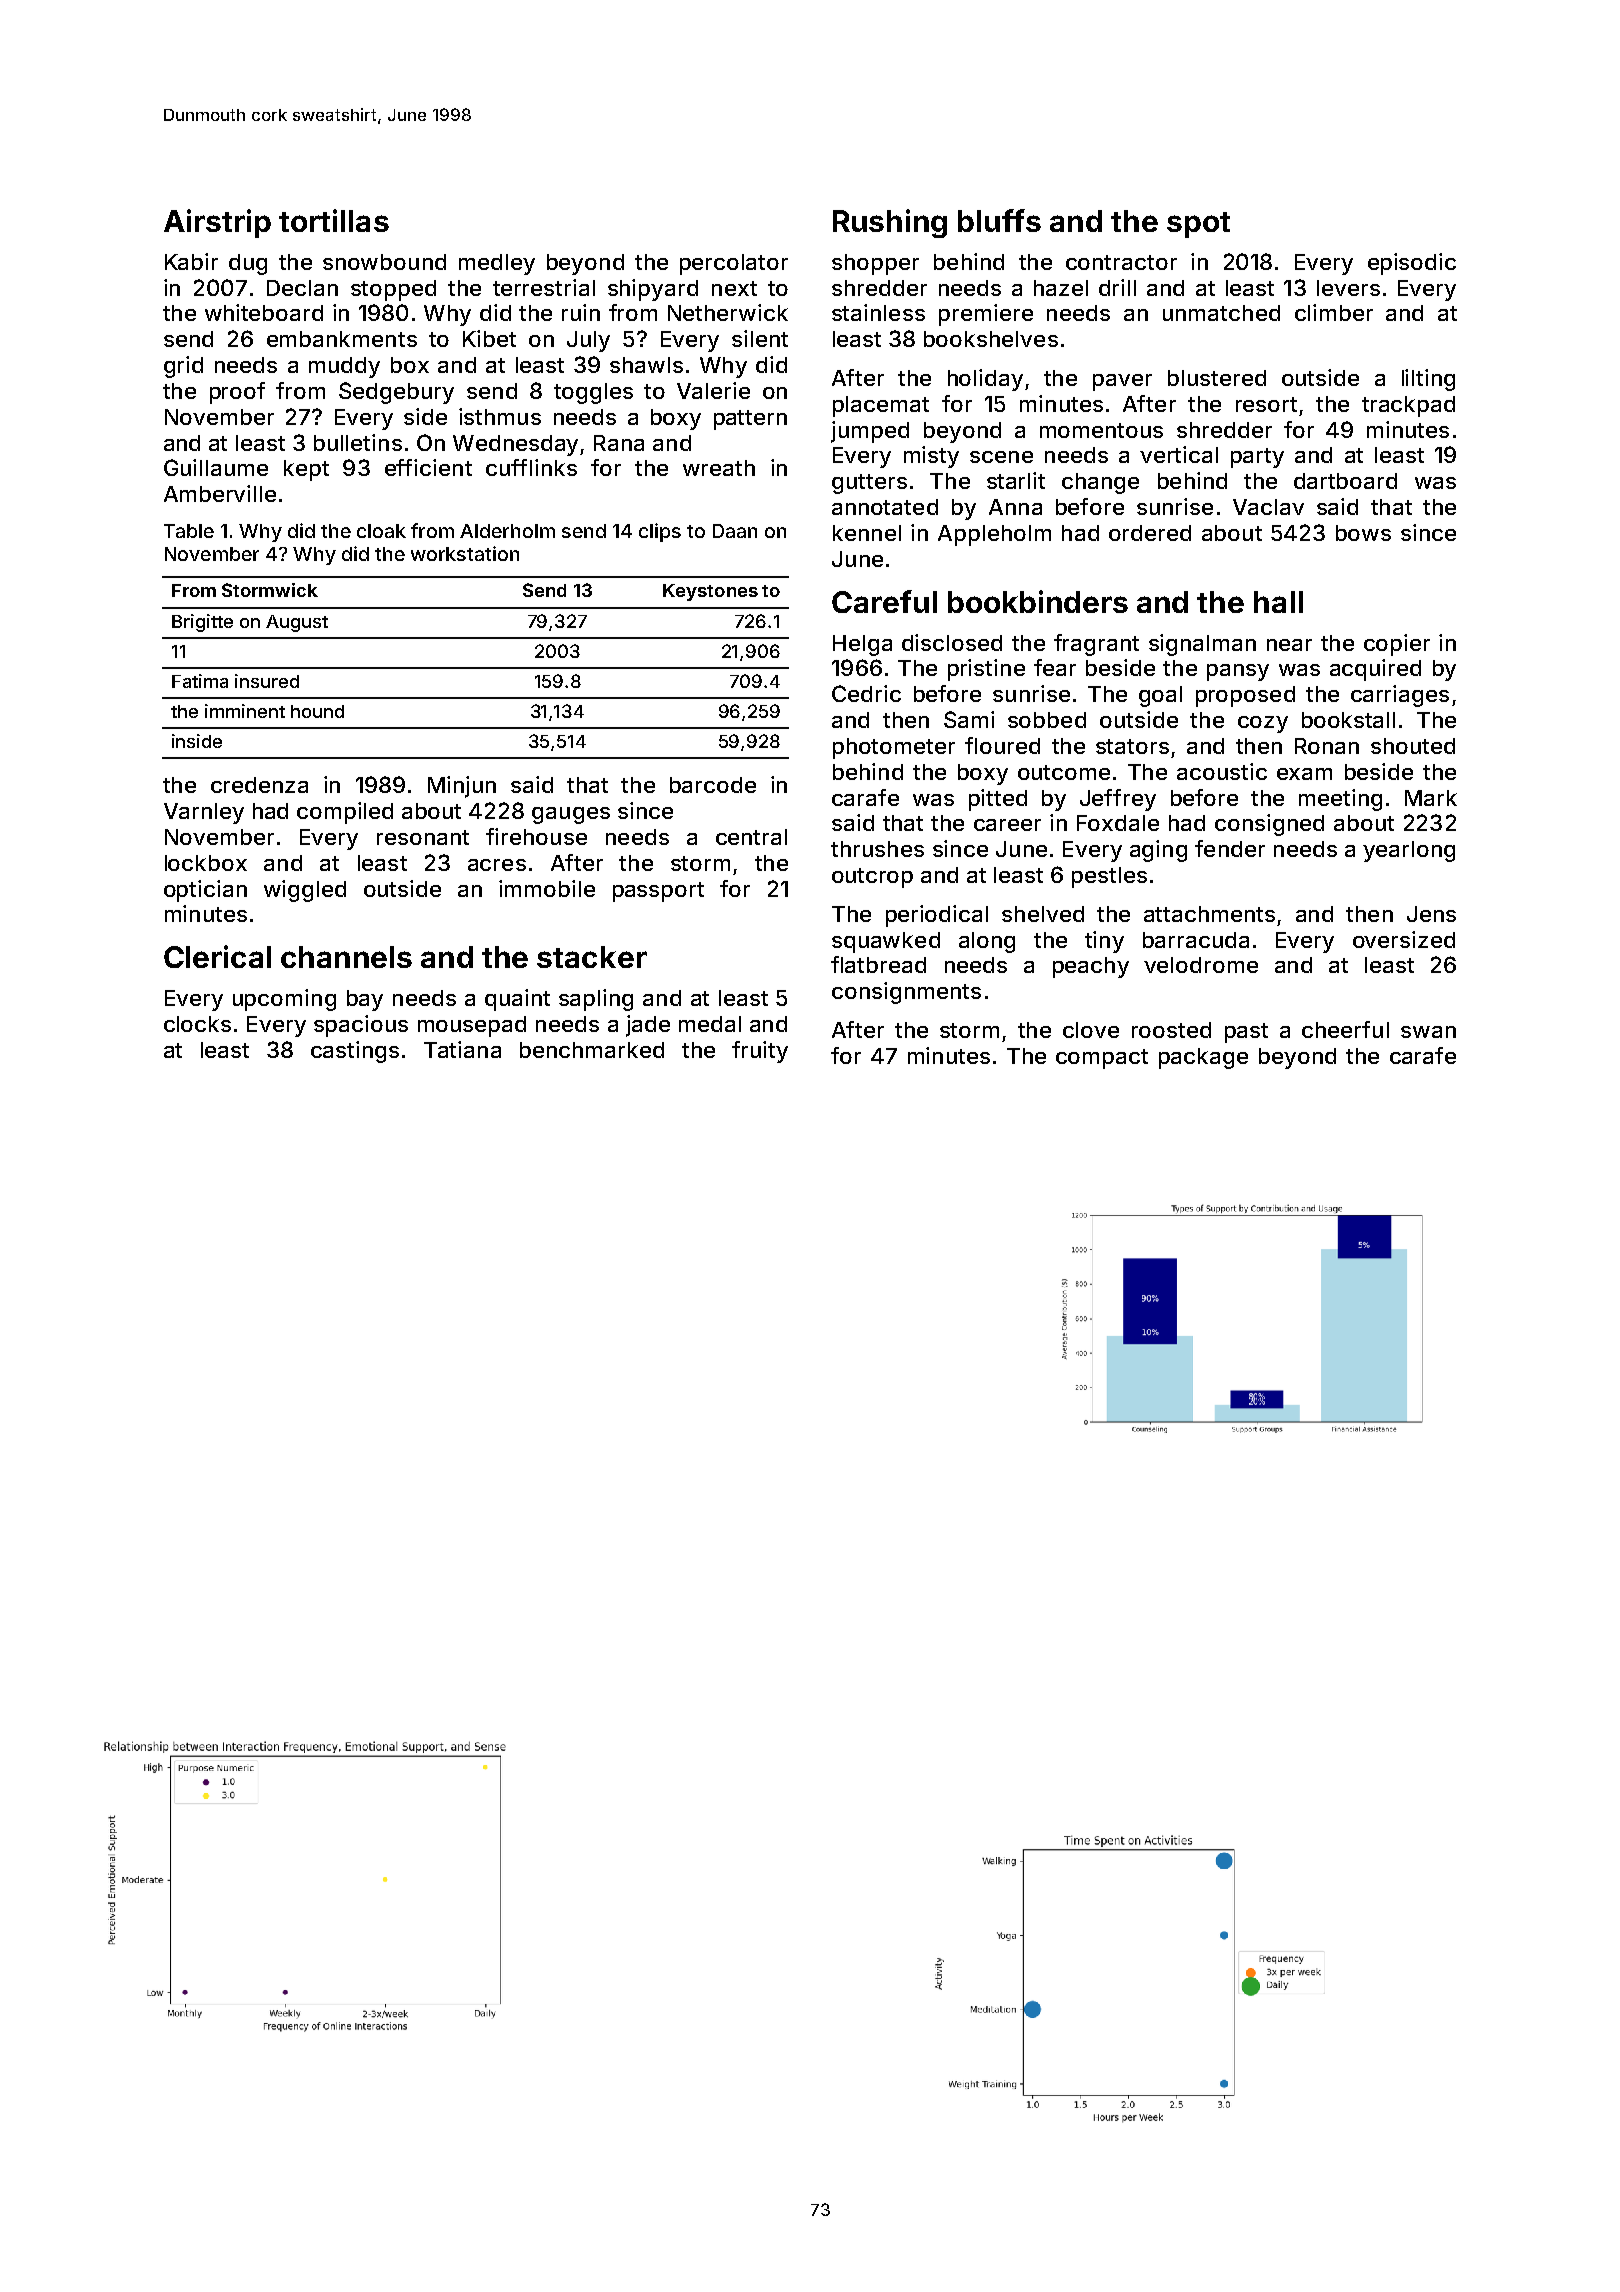 The height and width of the screenshot is (2292, 1620). Describe the element at coordinates (547, 888) in the screenshot. I see `immobile` at that location.
